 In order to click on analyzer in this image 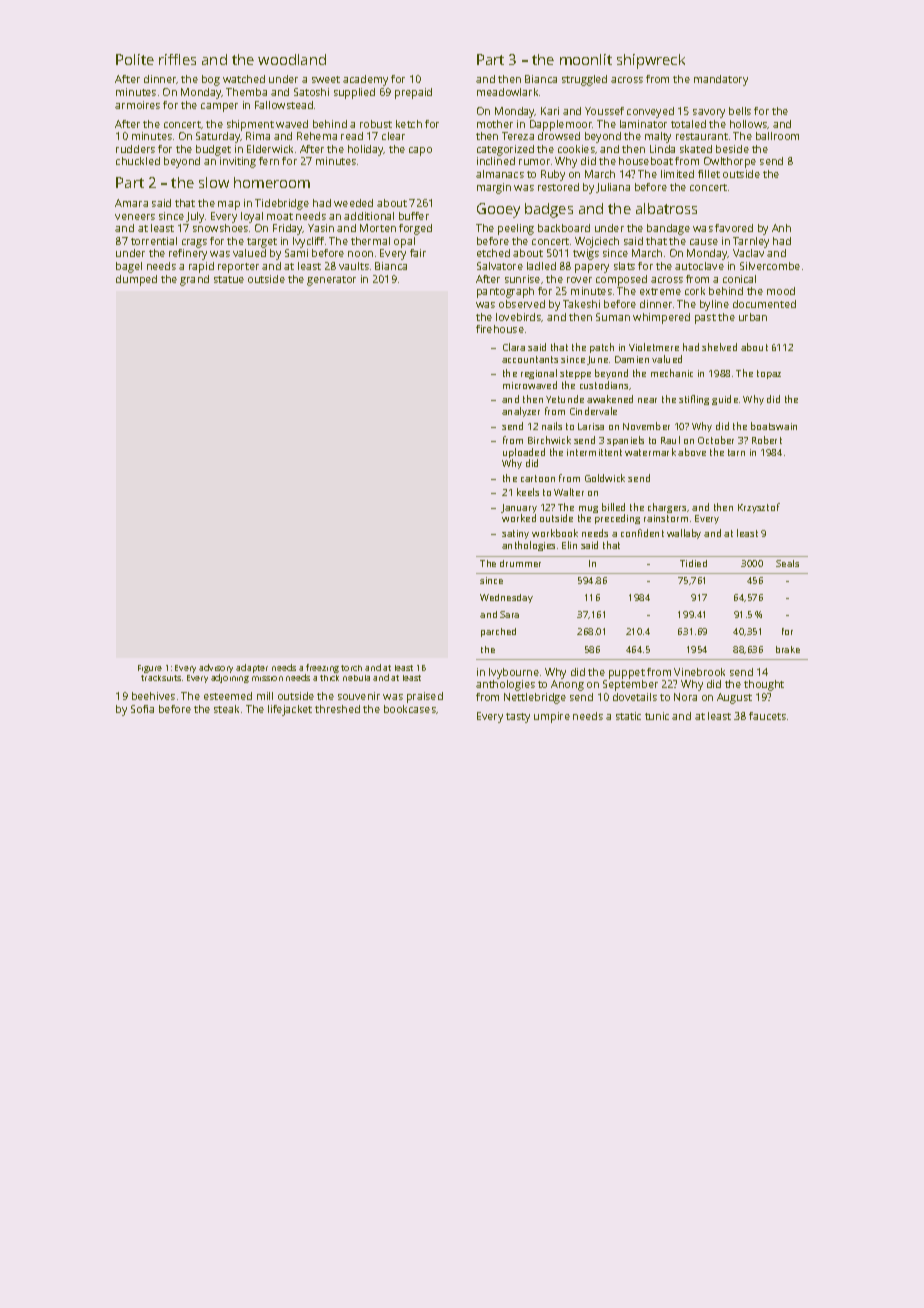, I will do `click(521, 412)`.
